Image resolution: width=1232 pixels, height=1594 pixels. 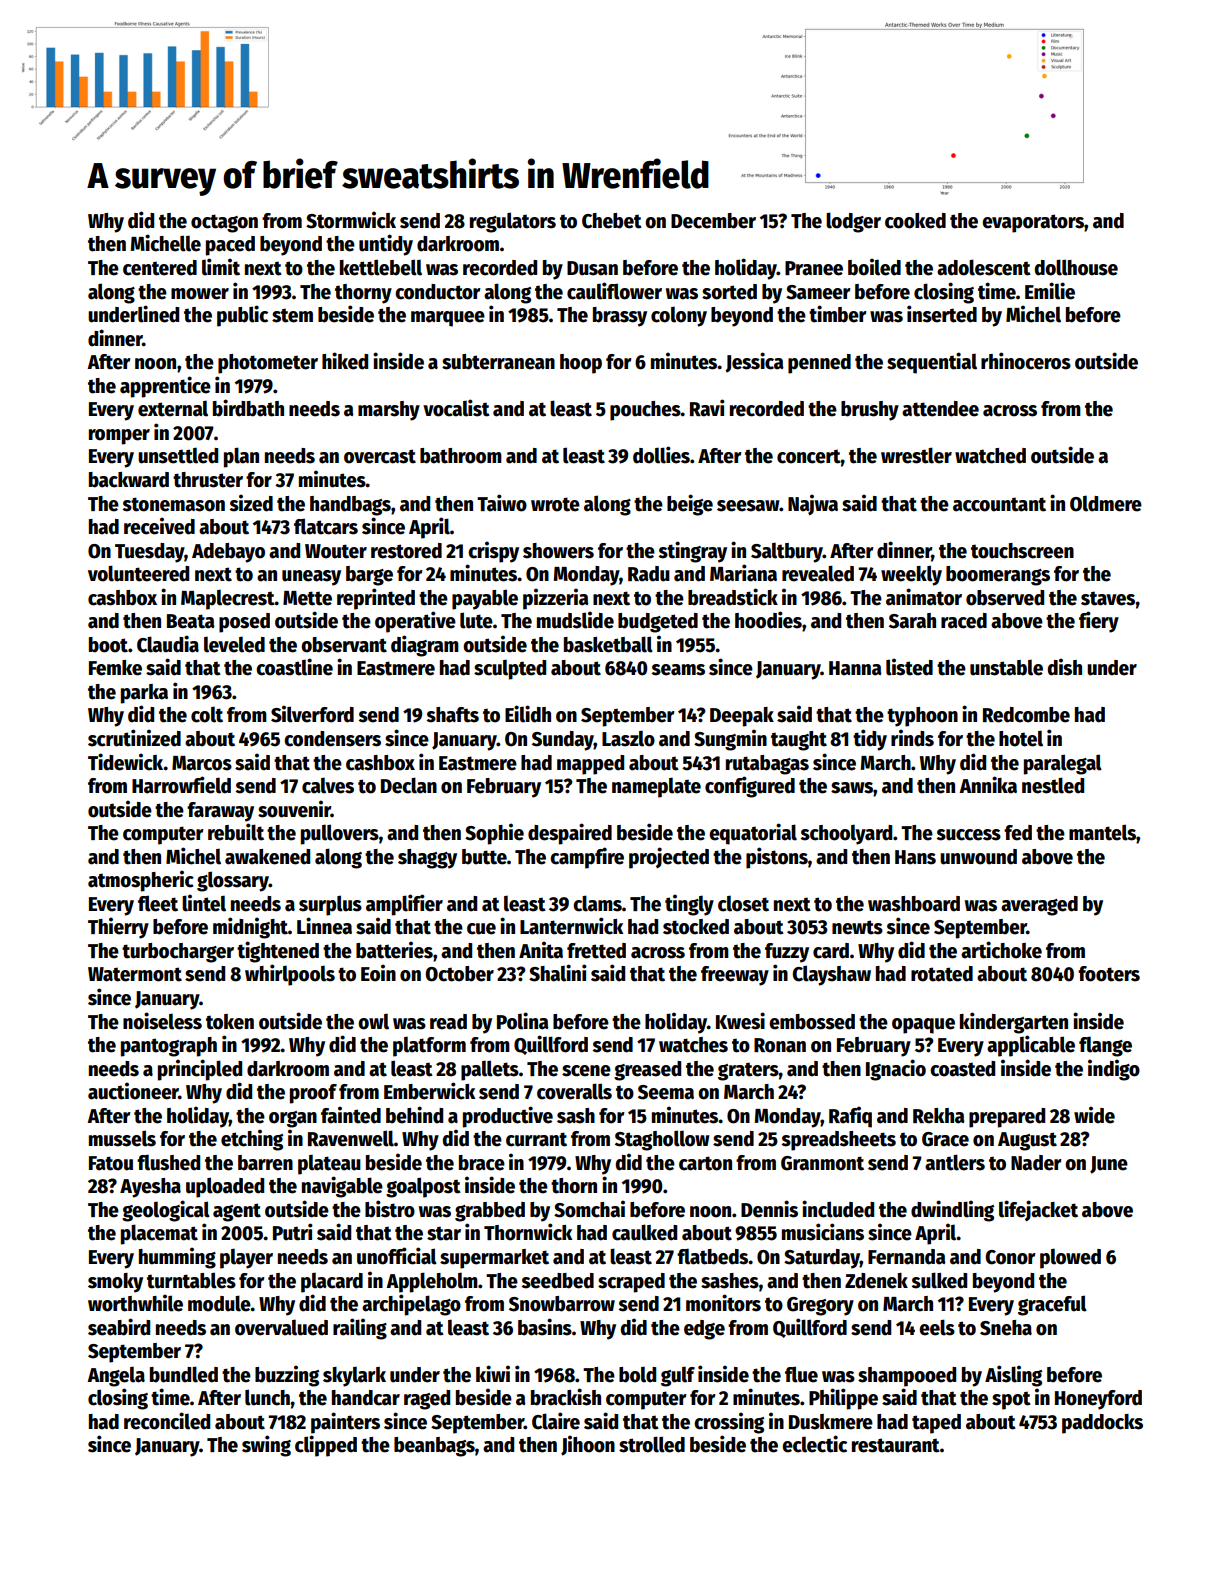 What do you see at coordinates (896, 1445) in the image?
I see `restaurant` at bounding box center [896, 1445].
